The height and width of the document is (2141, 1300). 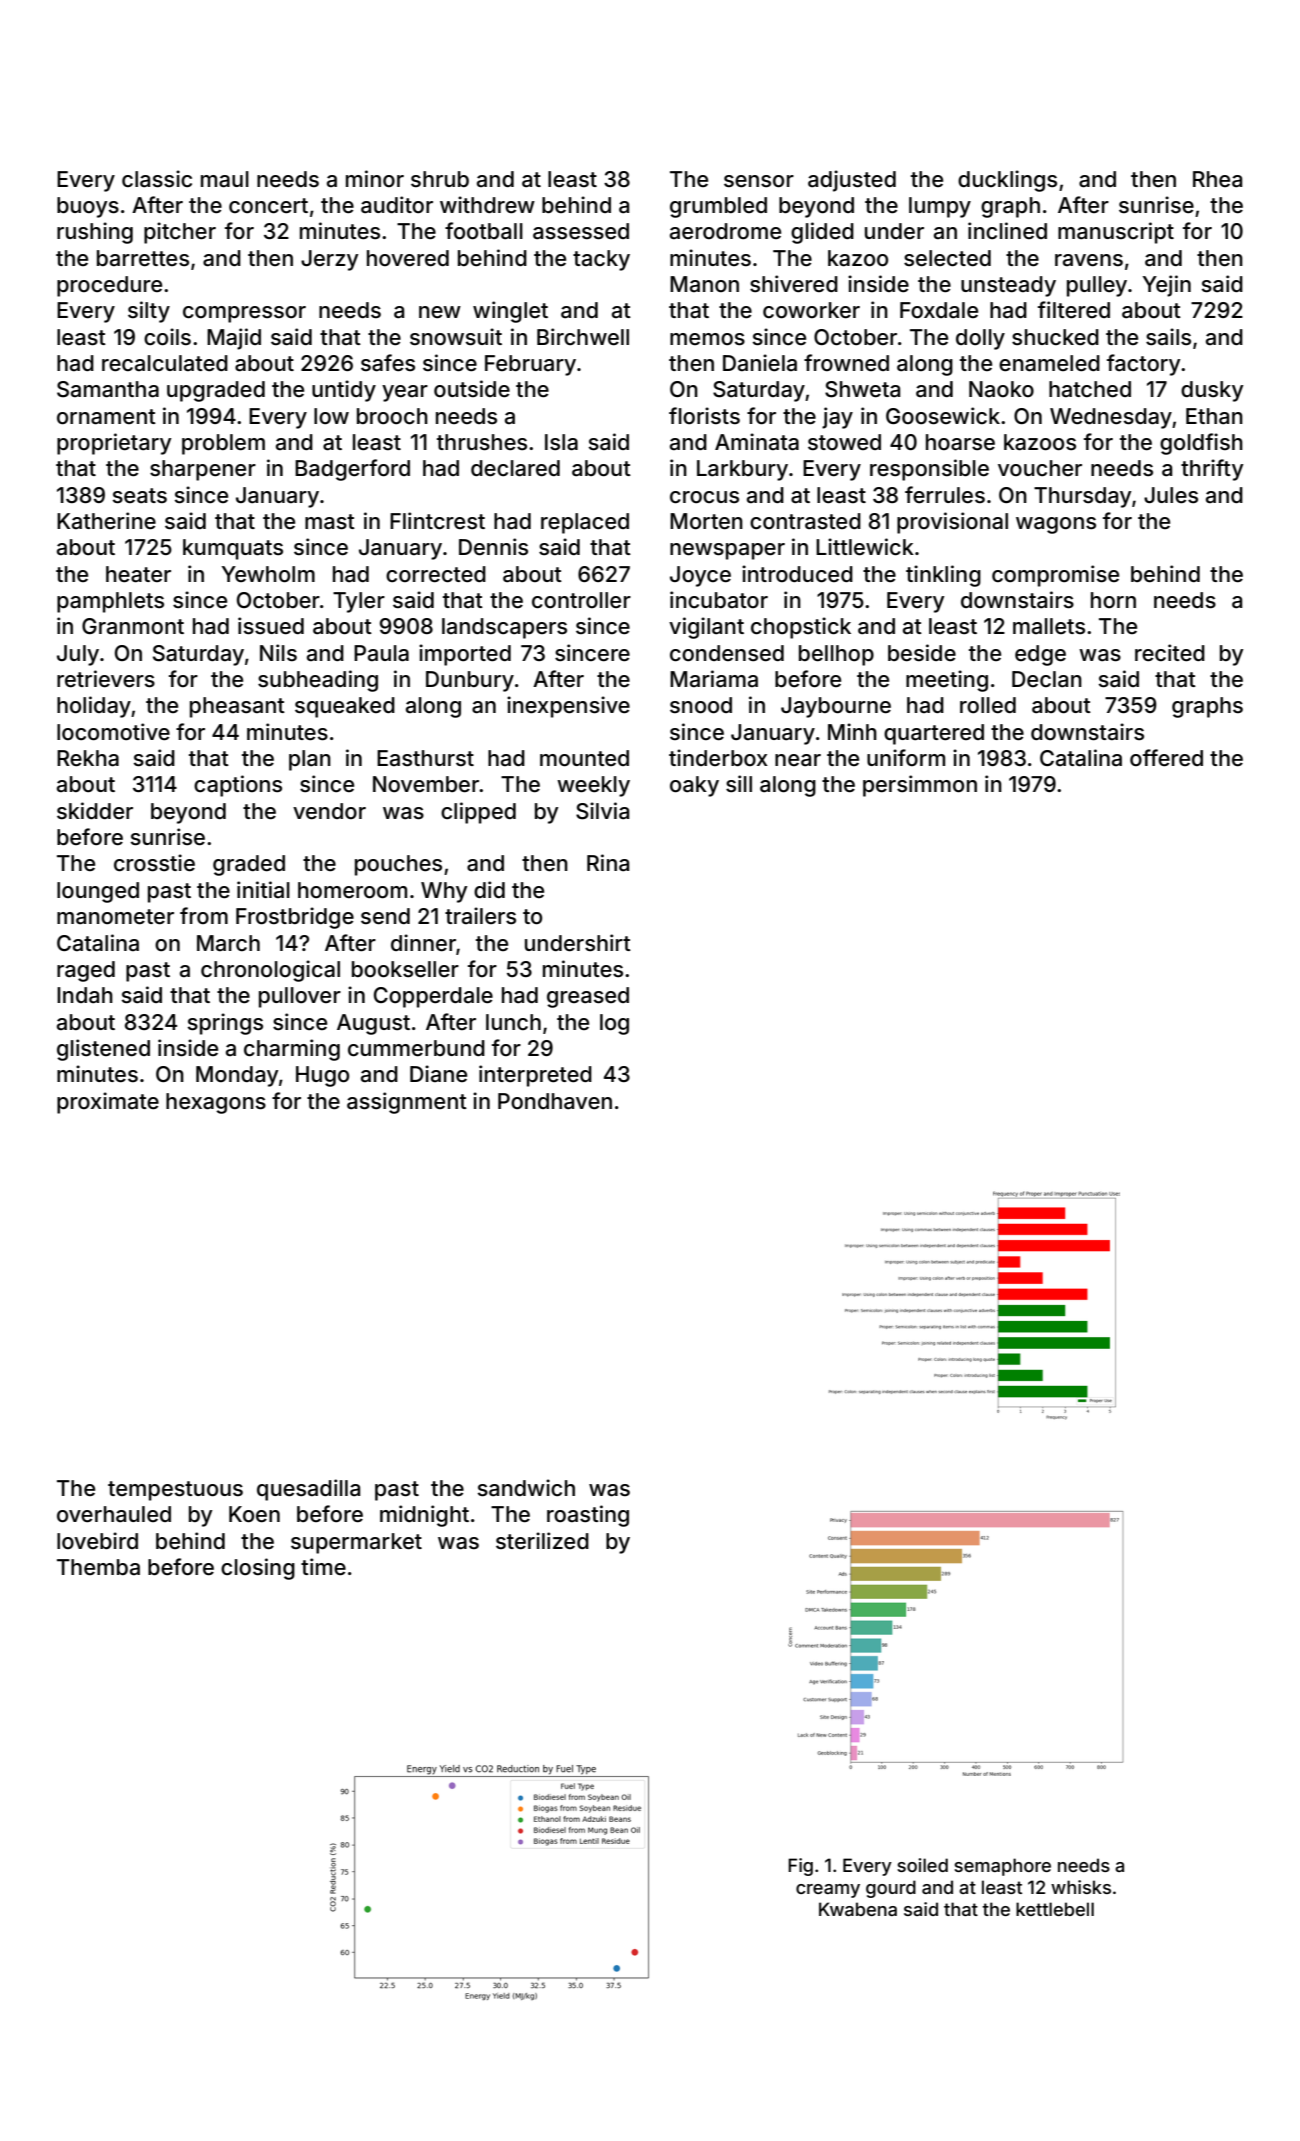 I want to click on greased, so click(x=588, y=997).
